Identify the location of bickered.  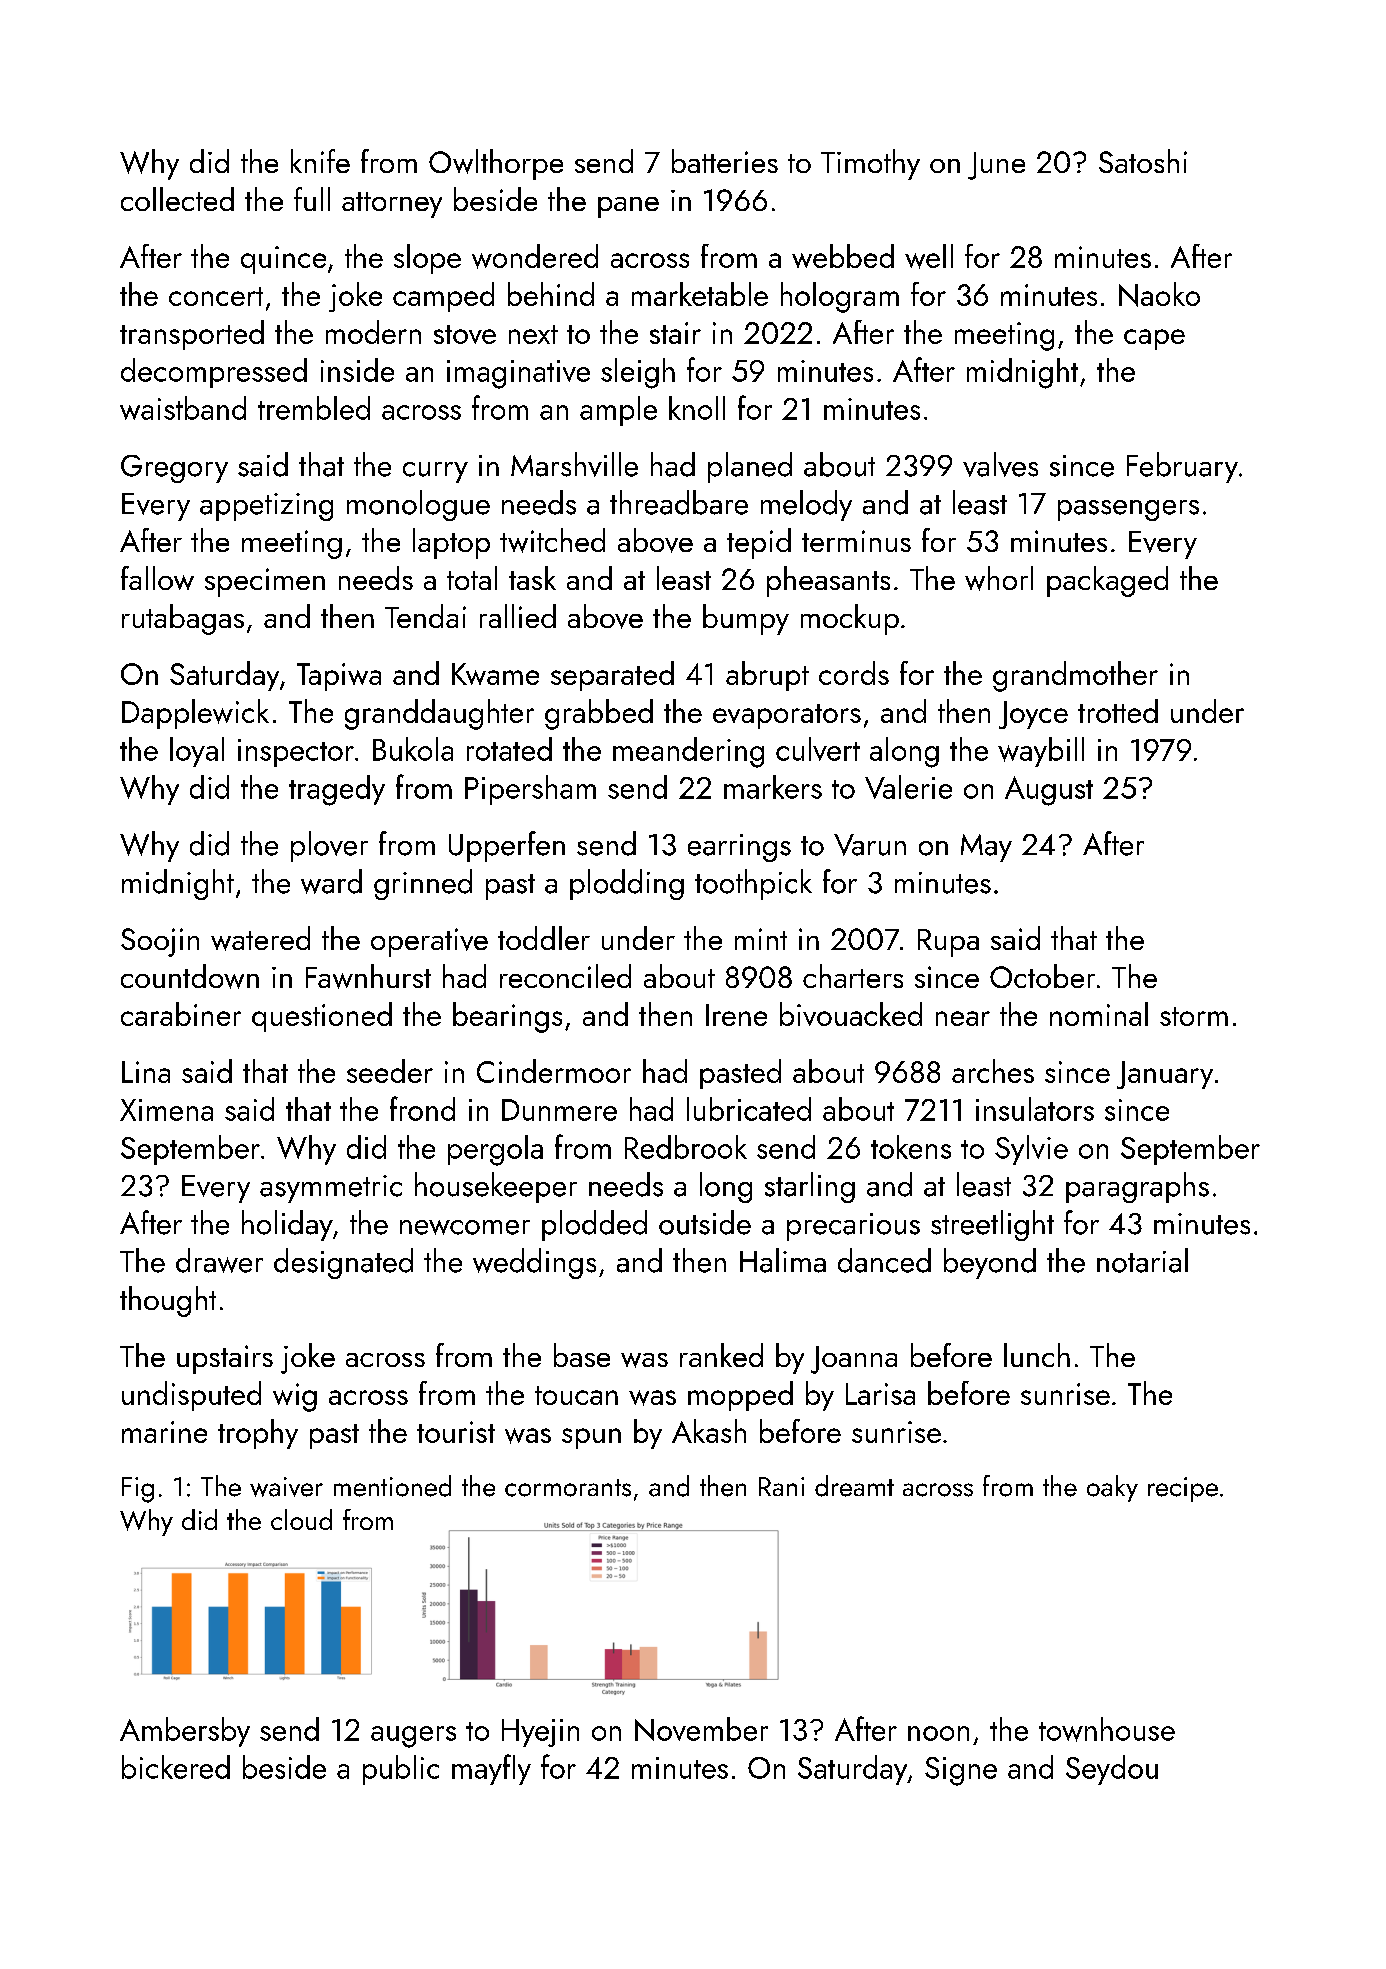
(176, 1767).
